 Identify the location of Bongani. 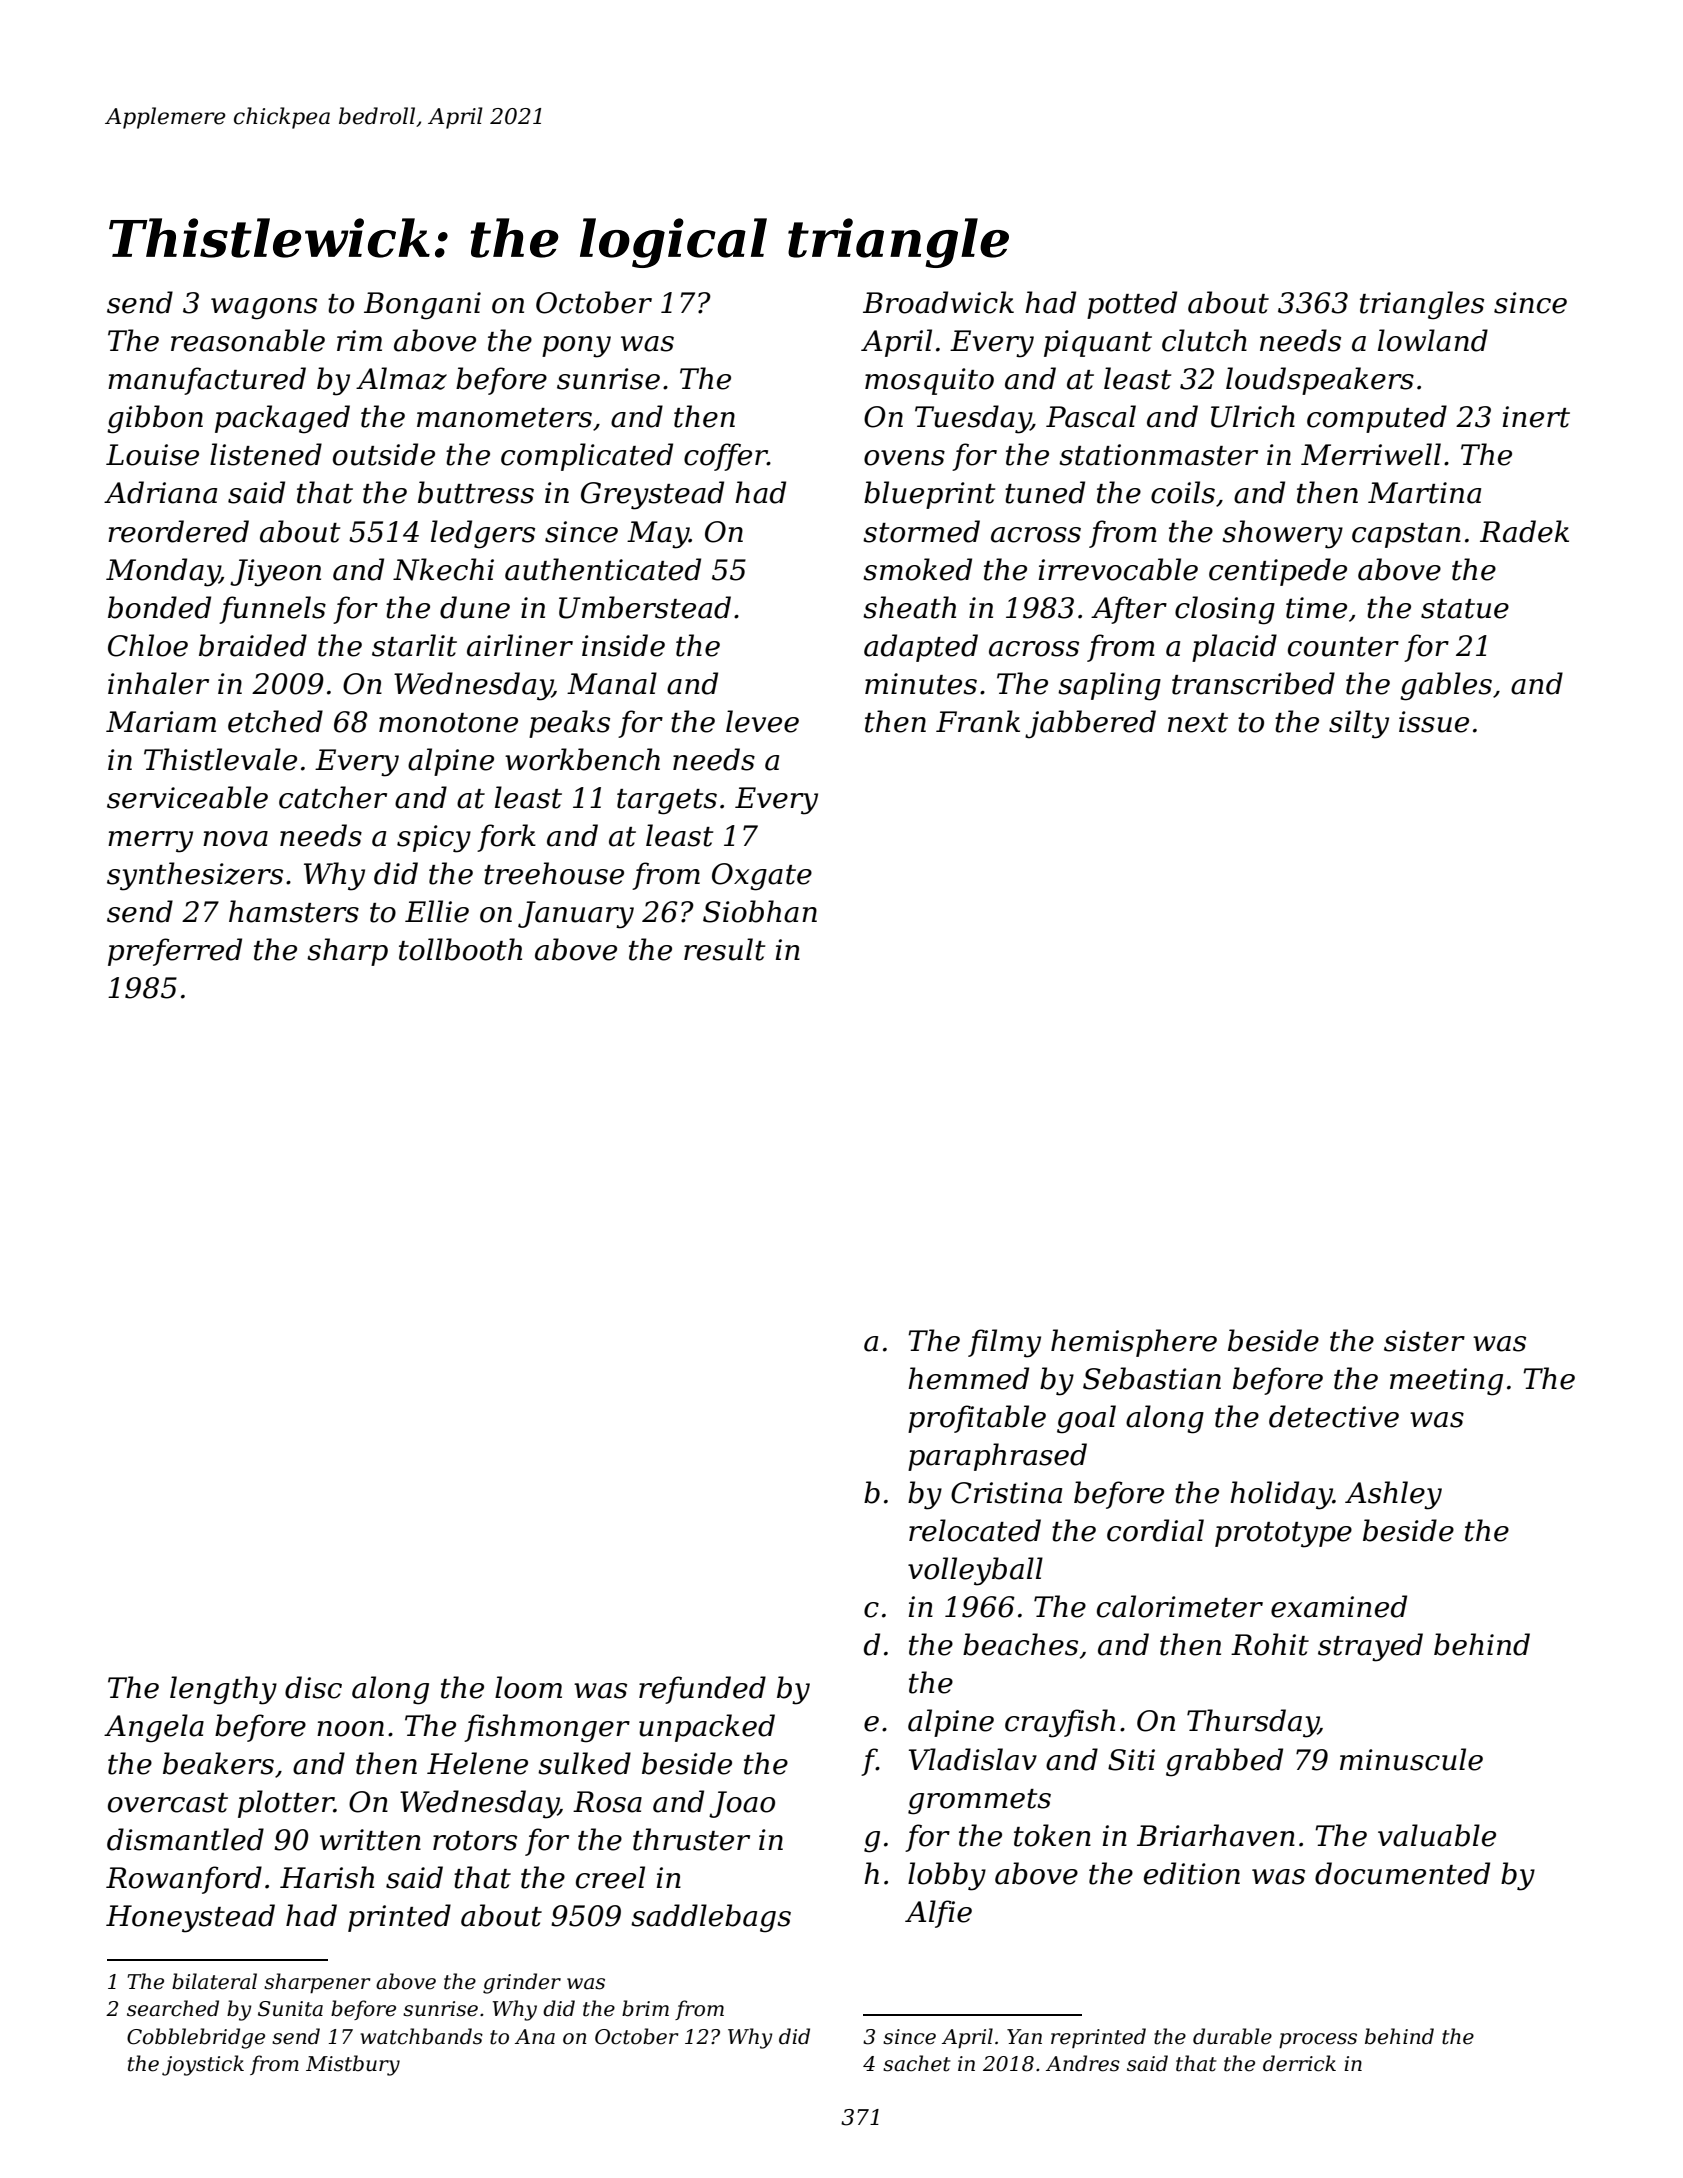
(422, 306).
